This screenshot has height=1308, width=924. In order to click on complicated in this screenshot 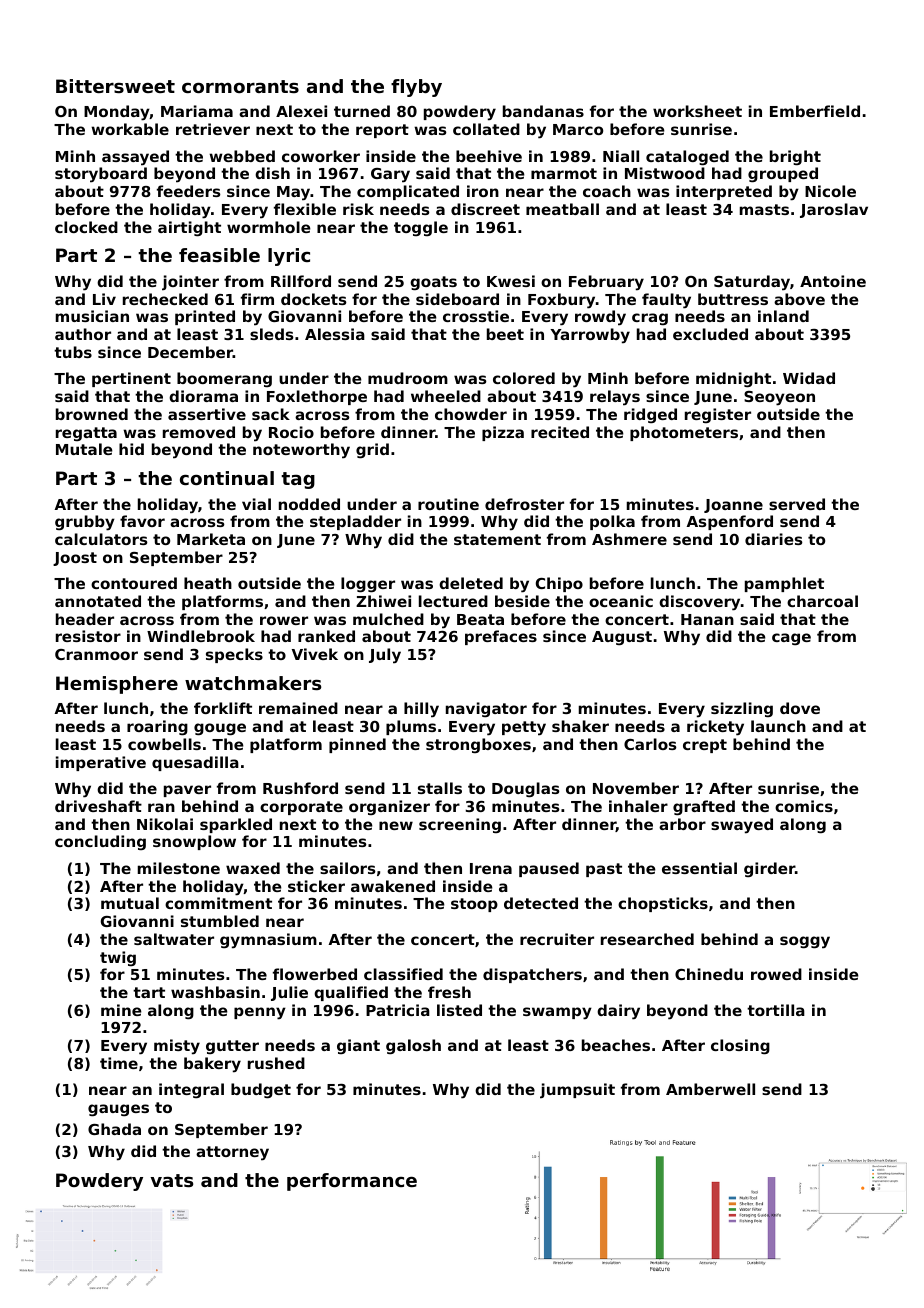, I will do `click(408, 192)`.
